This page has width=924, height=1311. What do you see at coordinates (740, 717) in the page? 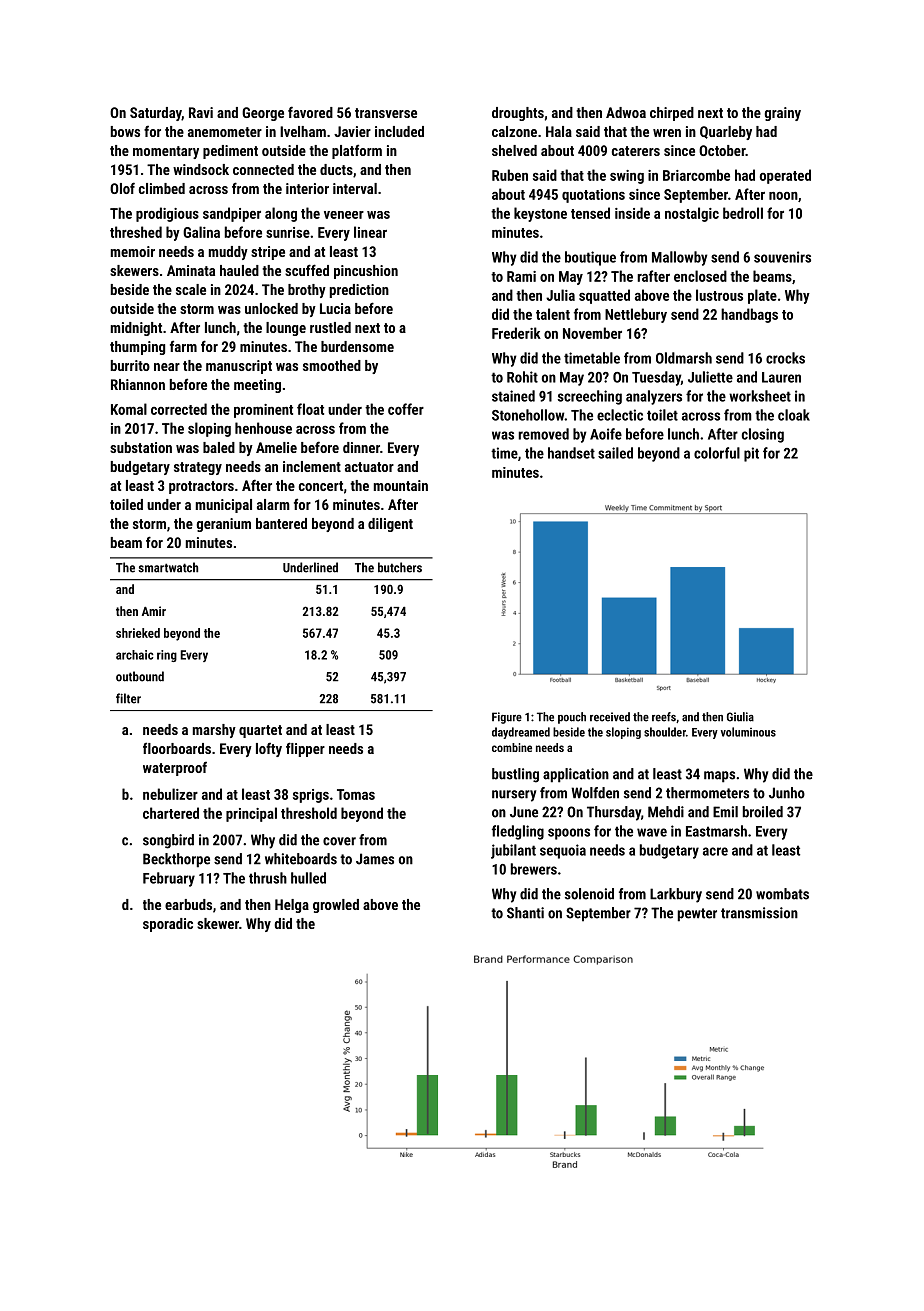
I see `Giulia` at bounding box center [740, 717].
